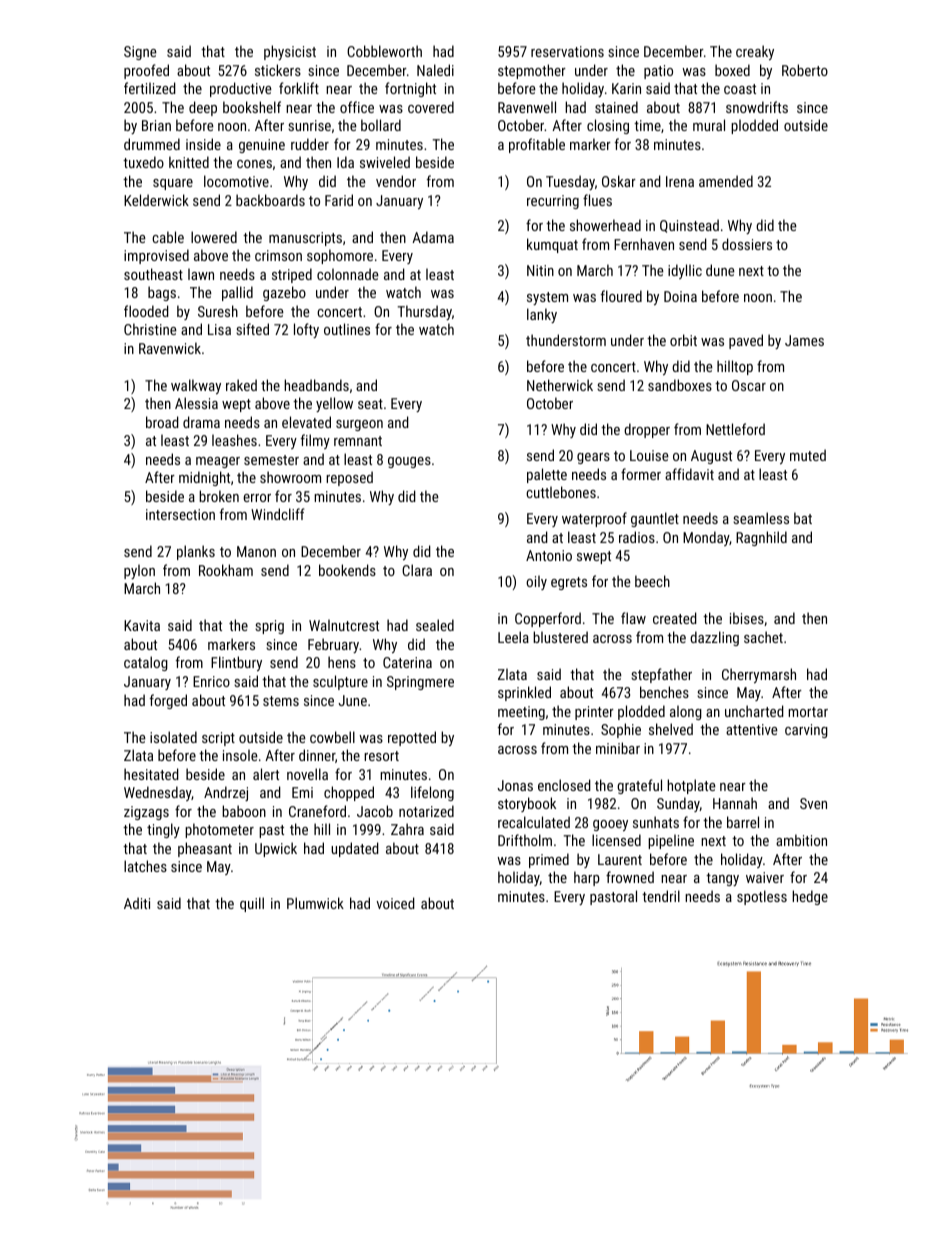 The height and width of the screenshot is (1233, 952). I want to click on Signe, so click(140, 53).
